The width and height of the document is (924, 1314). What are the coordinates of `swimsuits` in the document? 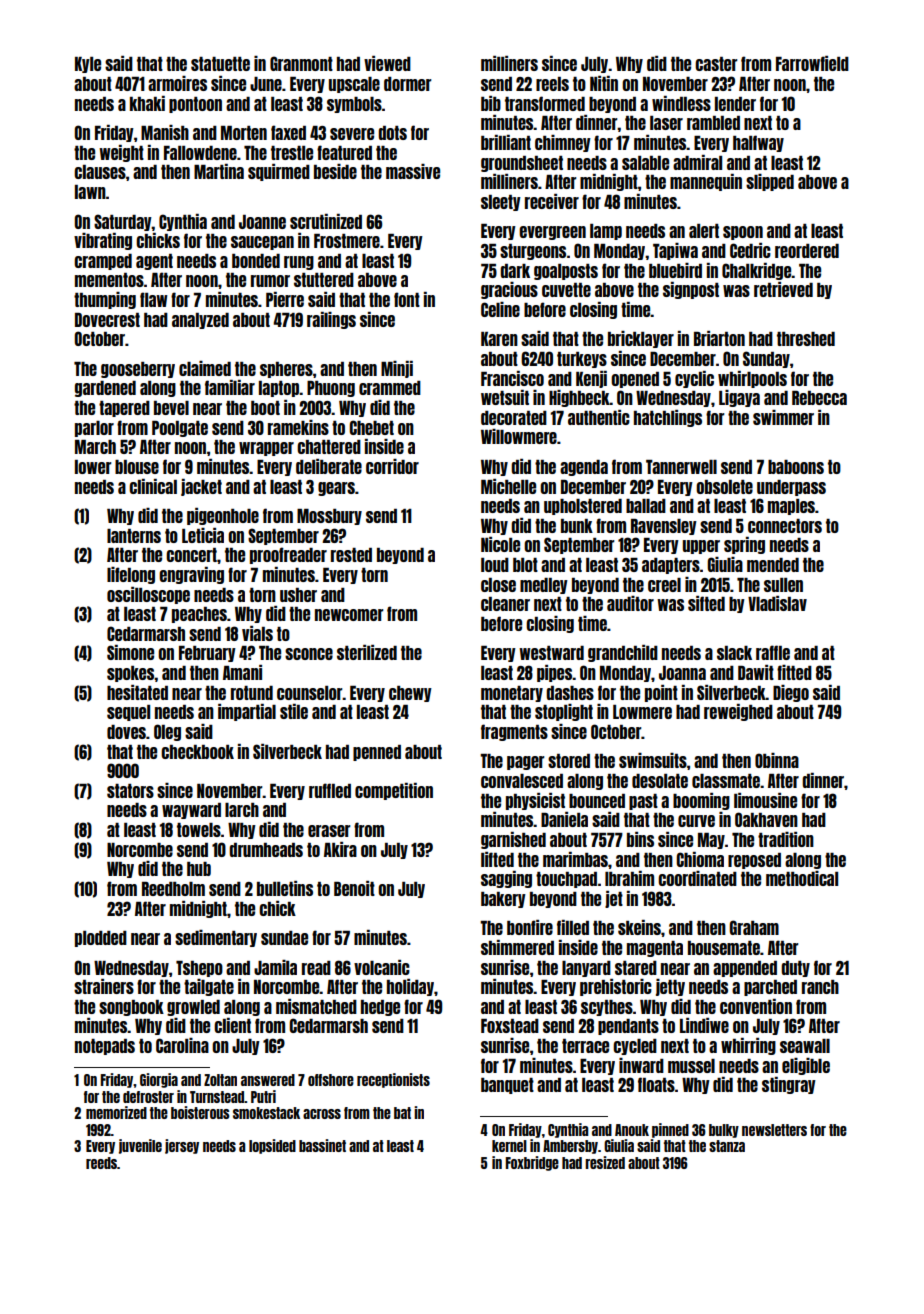 It's located at (653, 760).
